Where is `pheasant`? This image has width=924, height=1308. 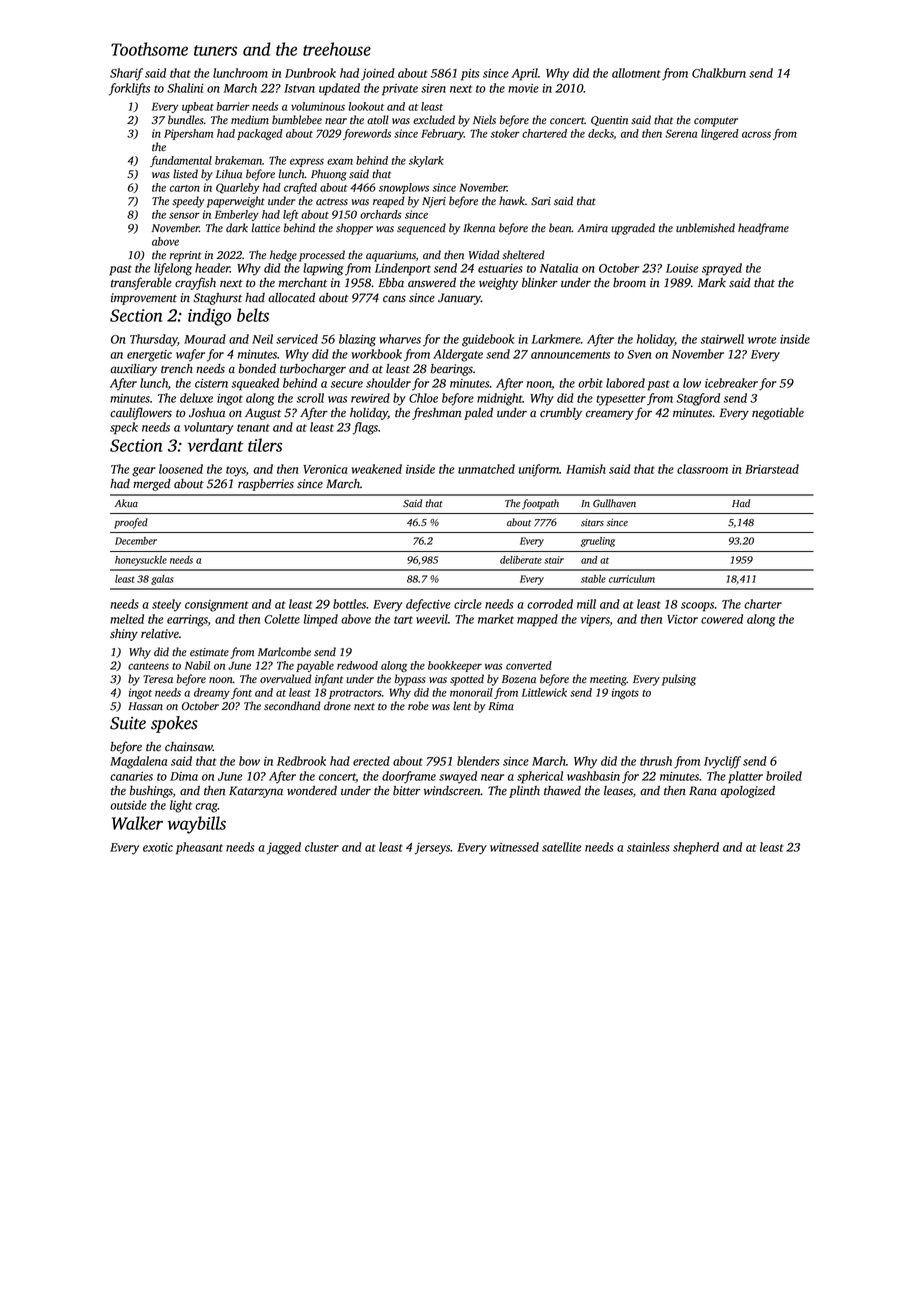 pheasant is located at coordinates (199, 848).
